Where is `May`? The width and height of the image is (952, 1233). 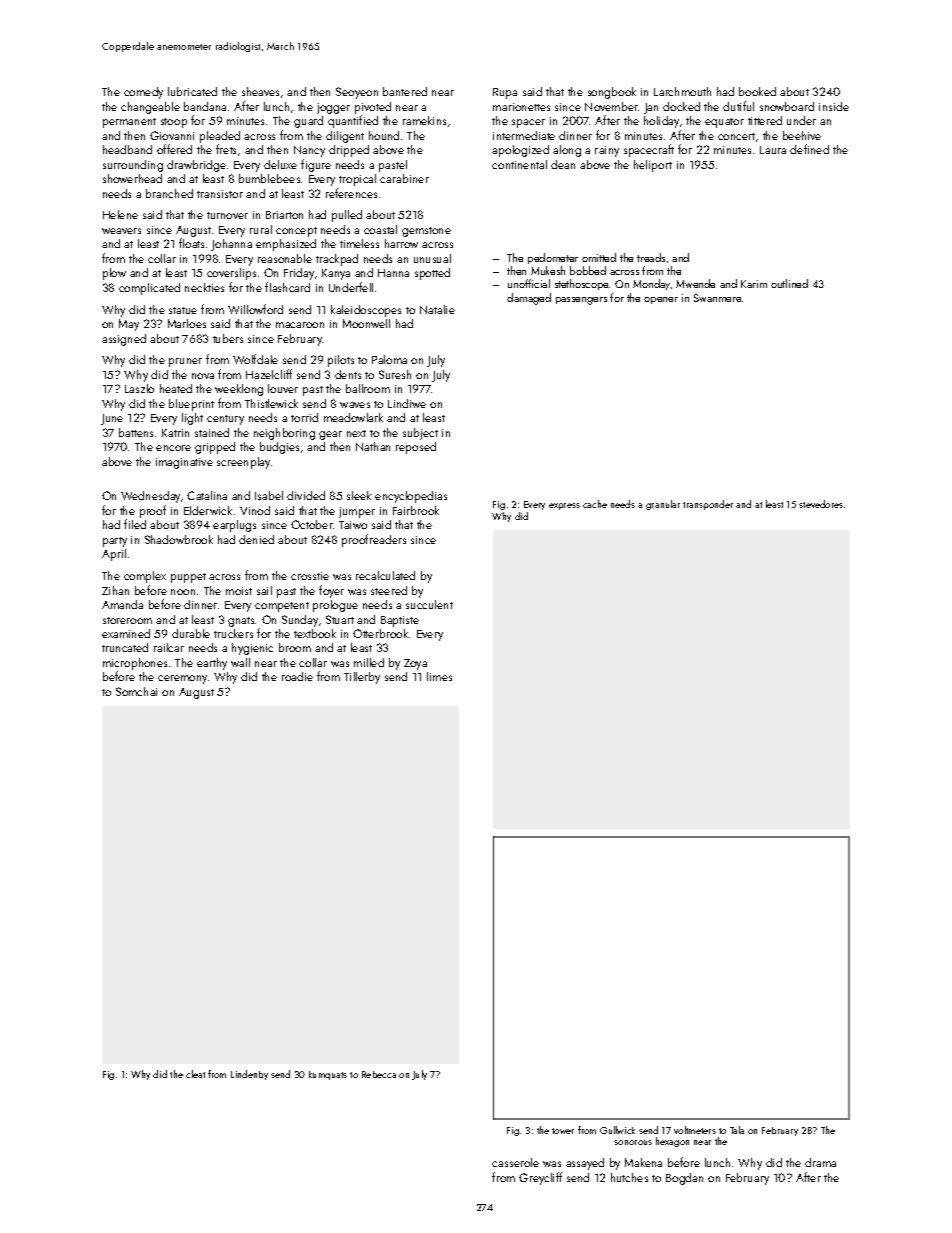
May is located at coordinates (129, 325).
